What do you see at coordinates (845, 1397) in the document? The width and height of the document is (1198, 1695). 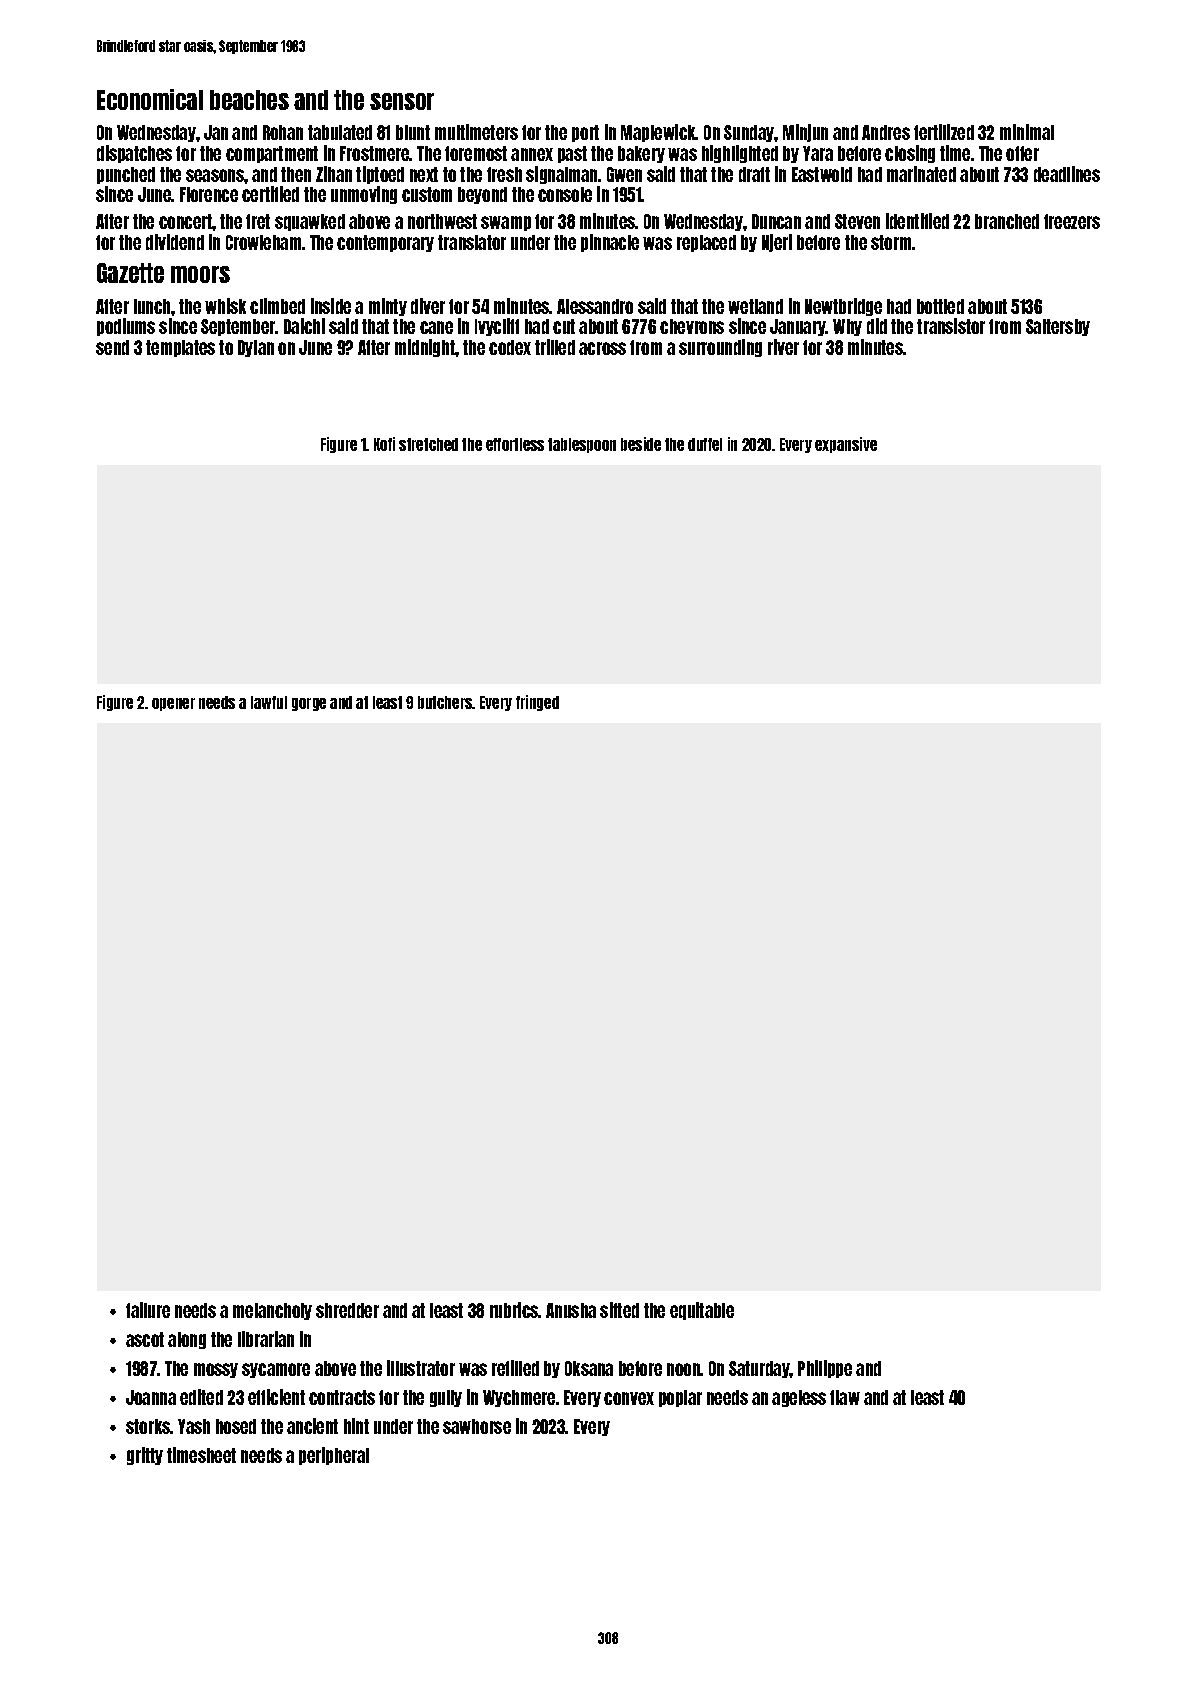 I see `flaw` at bounding box center [845, 1397].
